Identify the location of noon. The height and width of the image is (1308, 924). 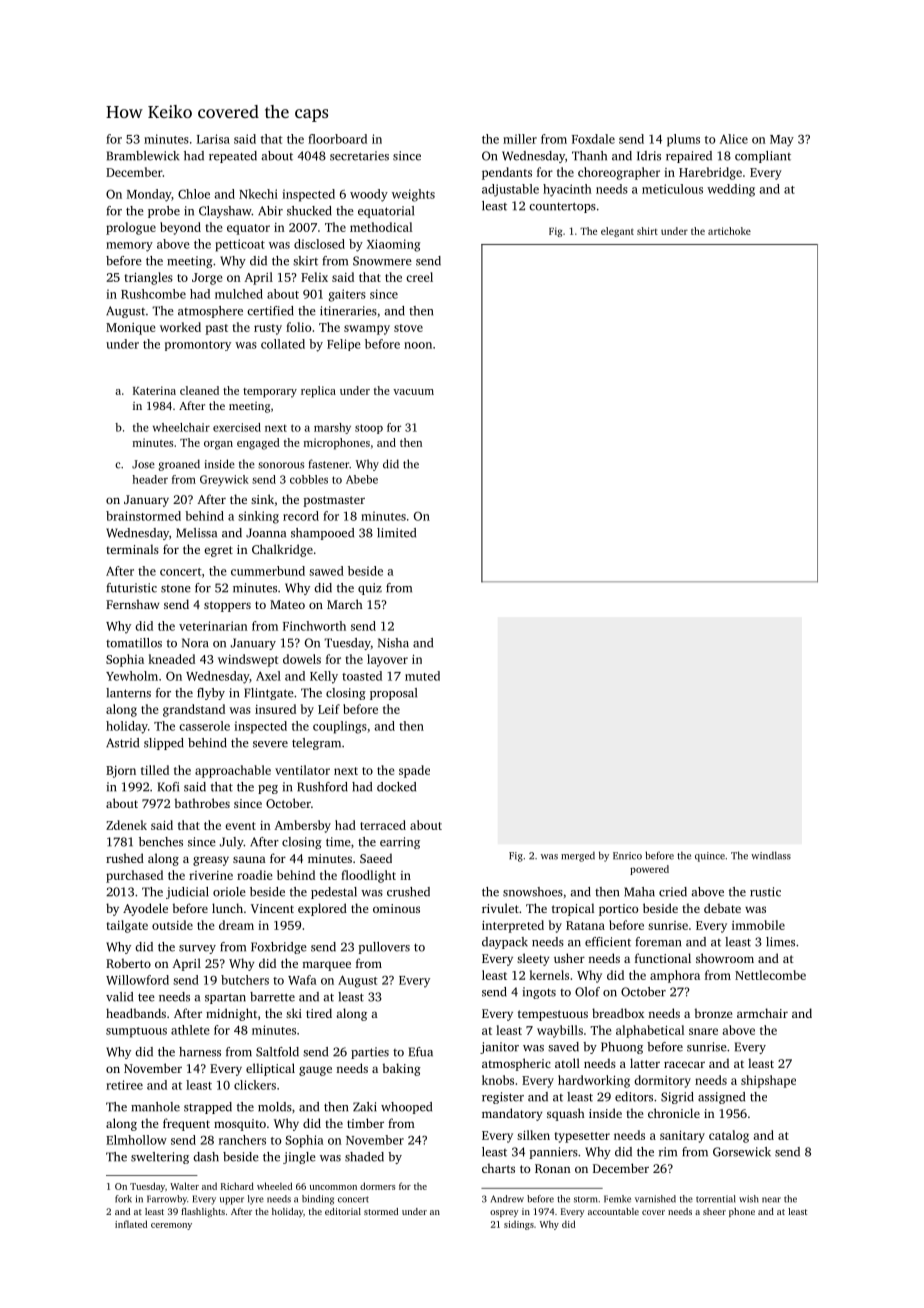
(418, 345).
